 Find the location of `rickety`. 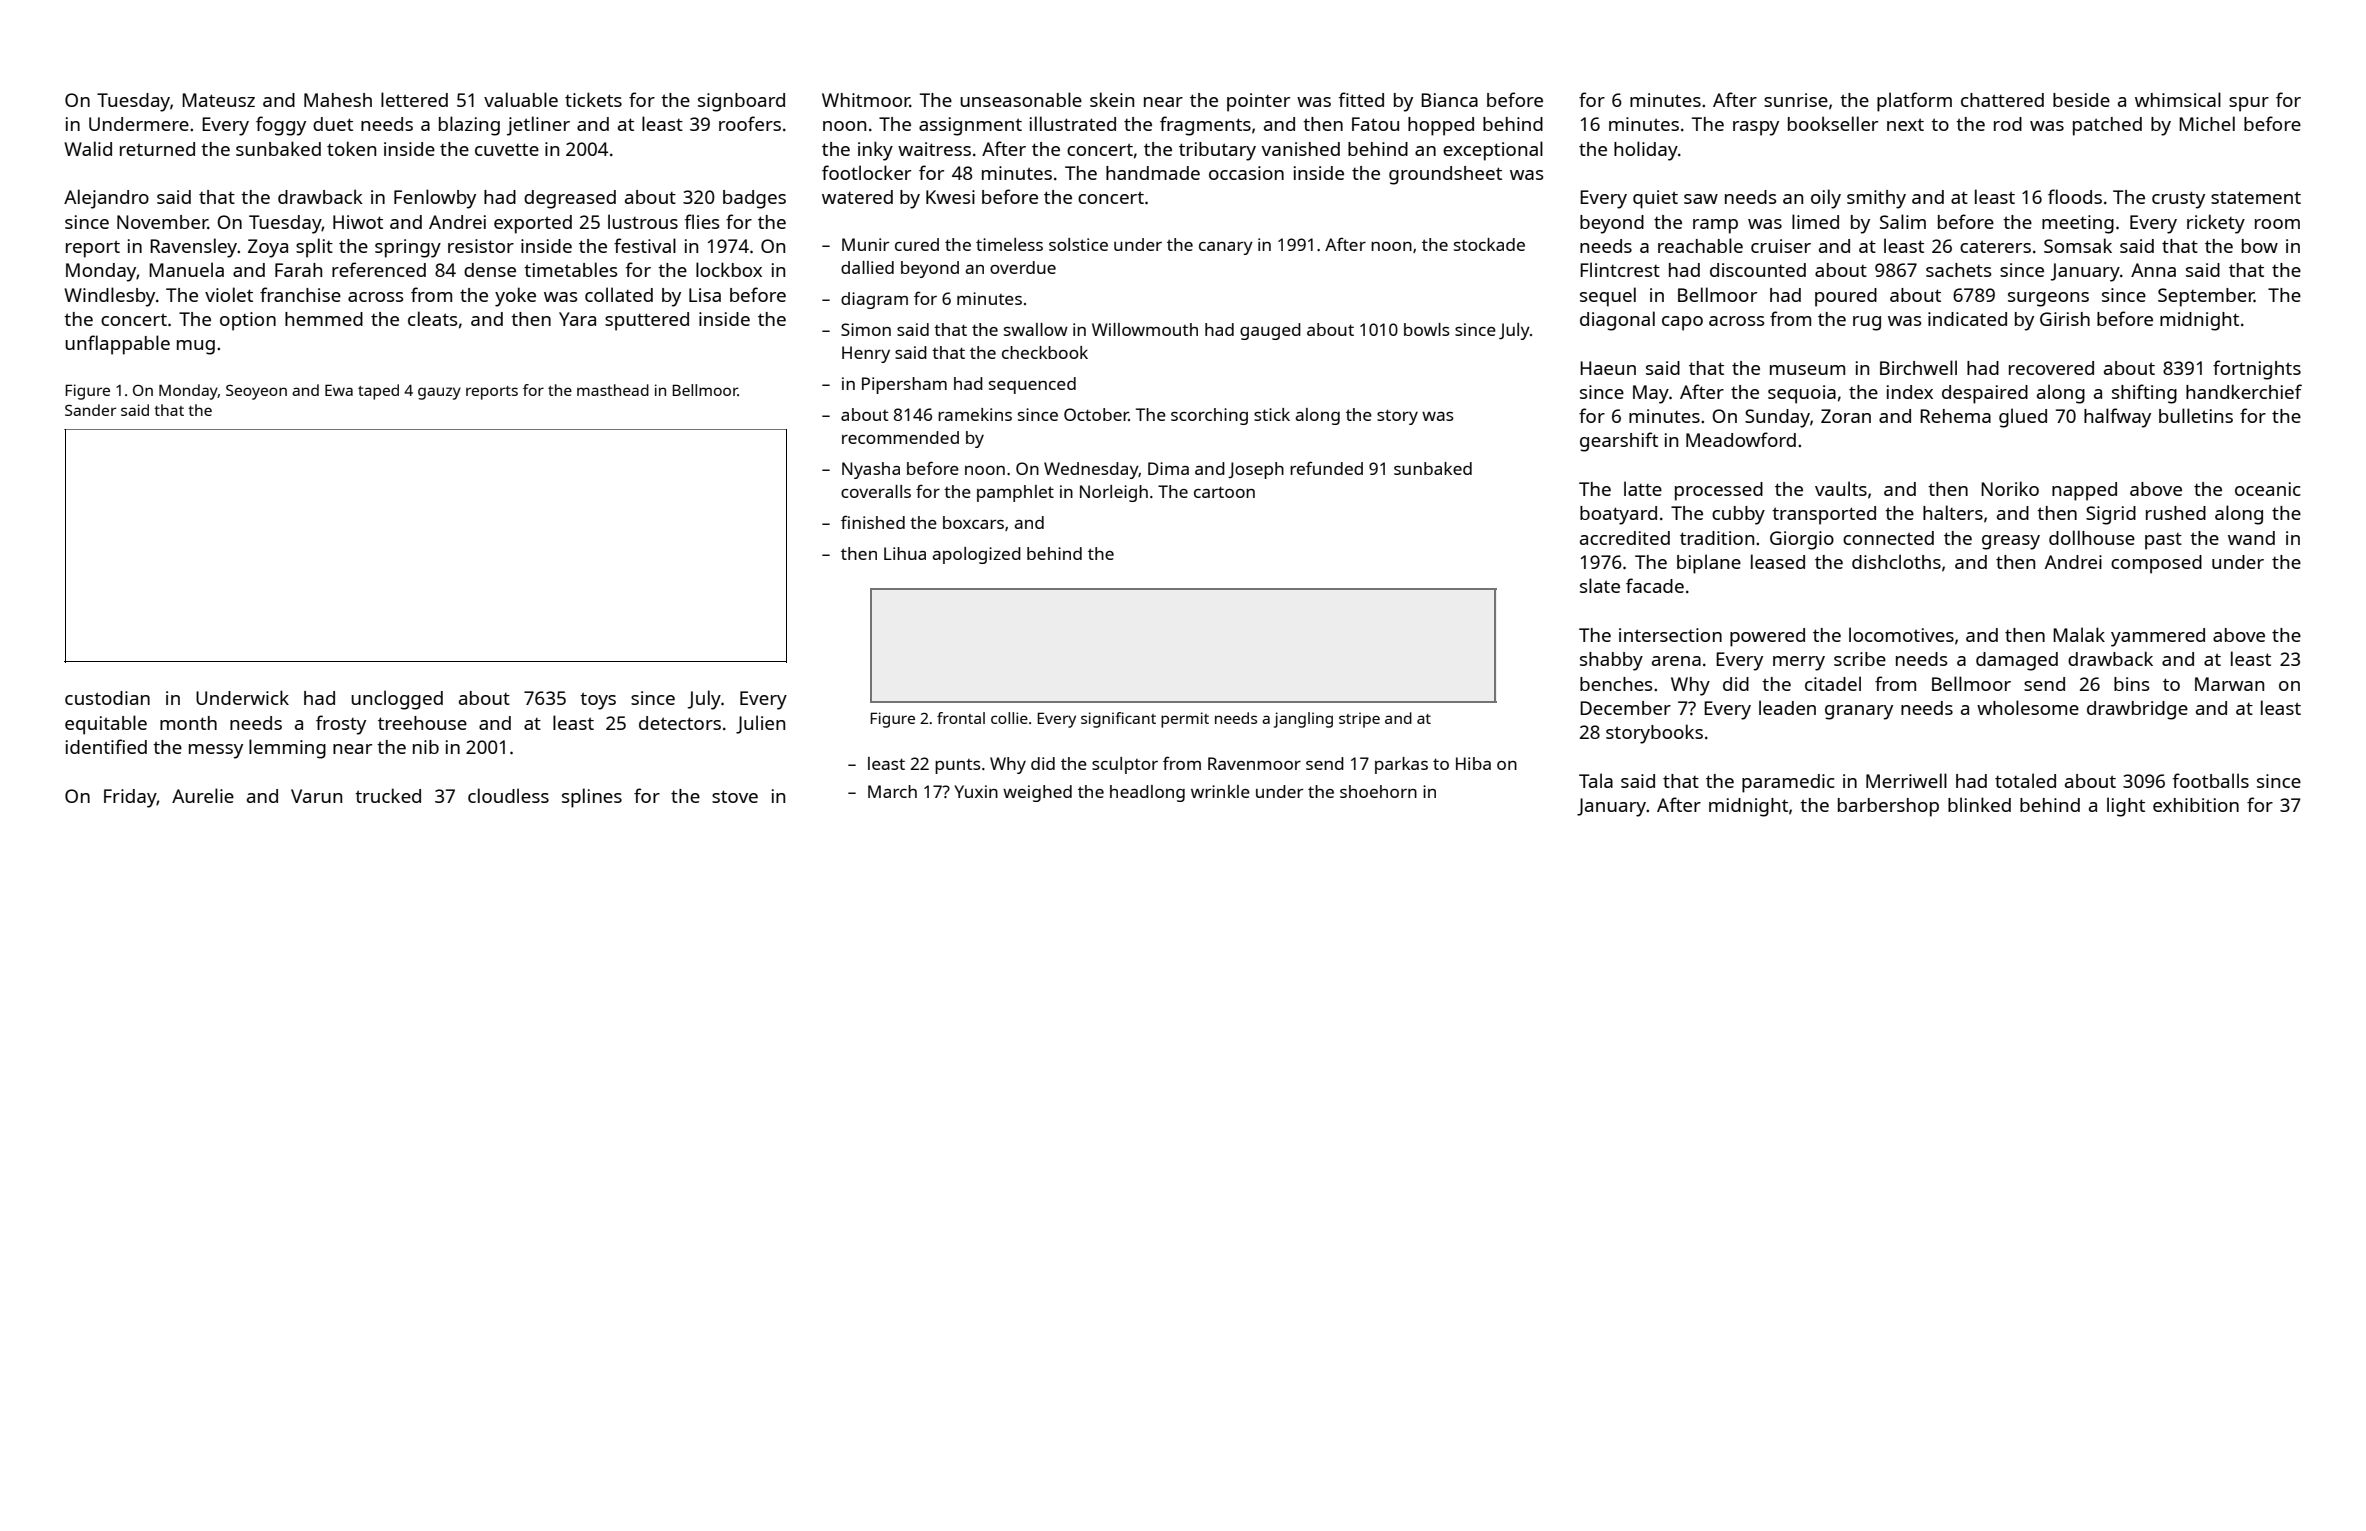

rickety is located at coordinates (2216, 224).
